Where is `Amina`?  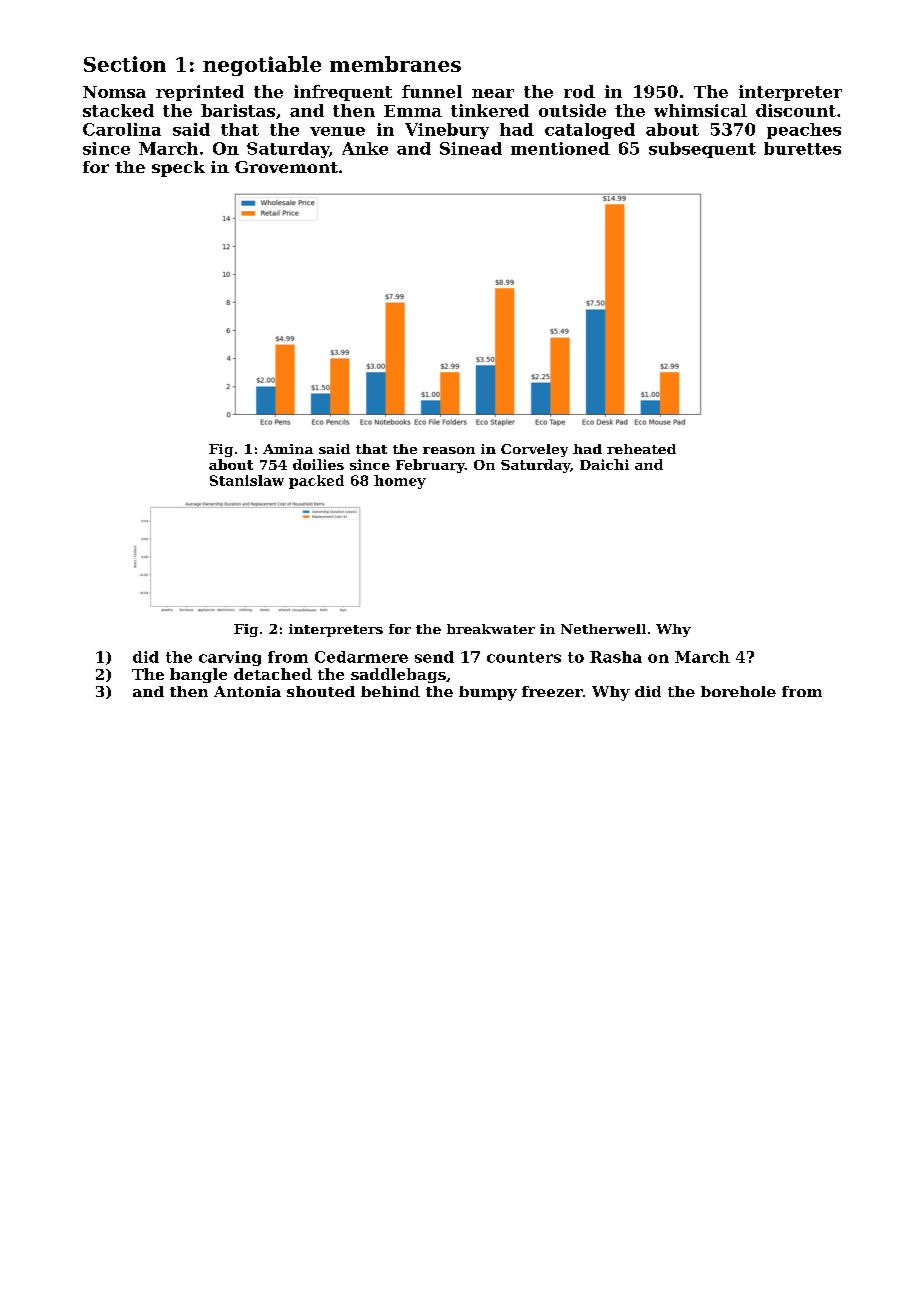
Amina is located at coordinates (288, 449).
